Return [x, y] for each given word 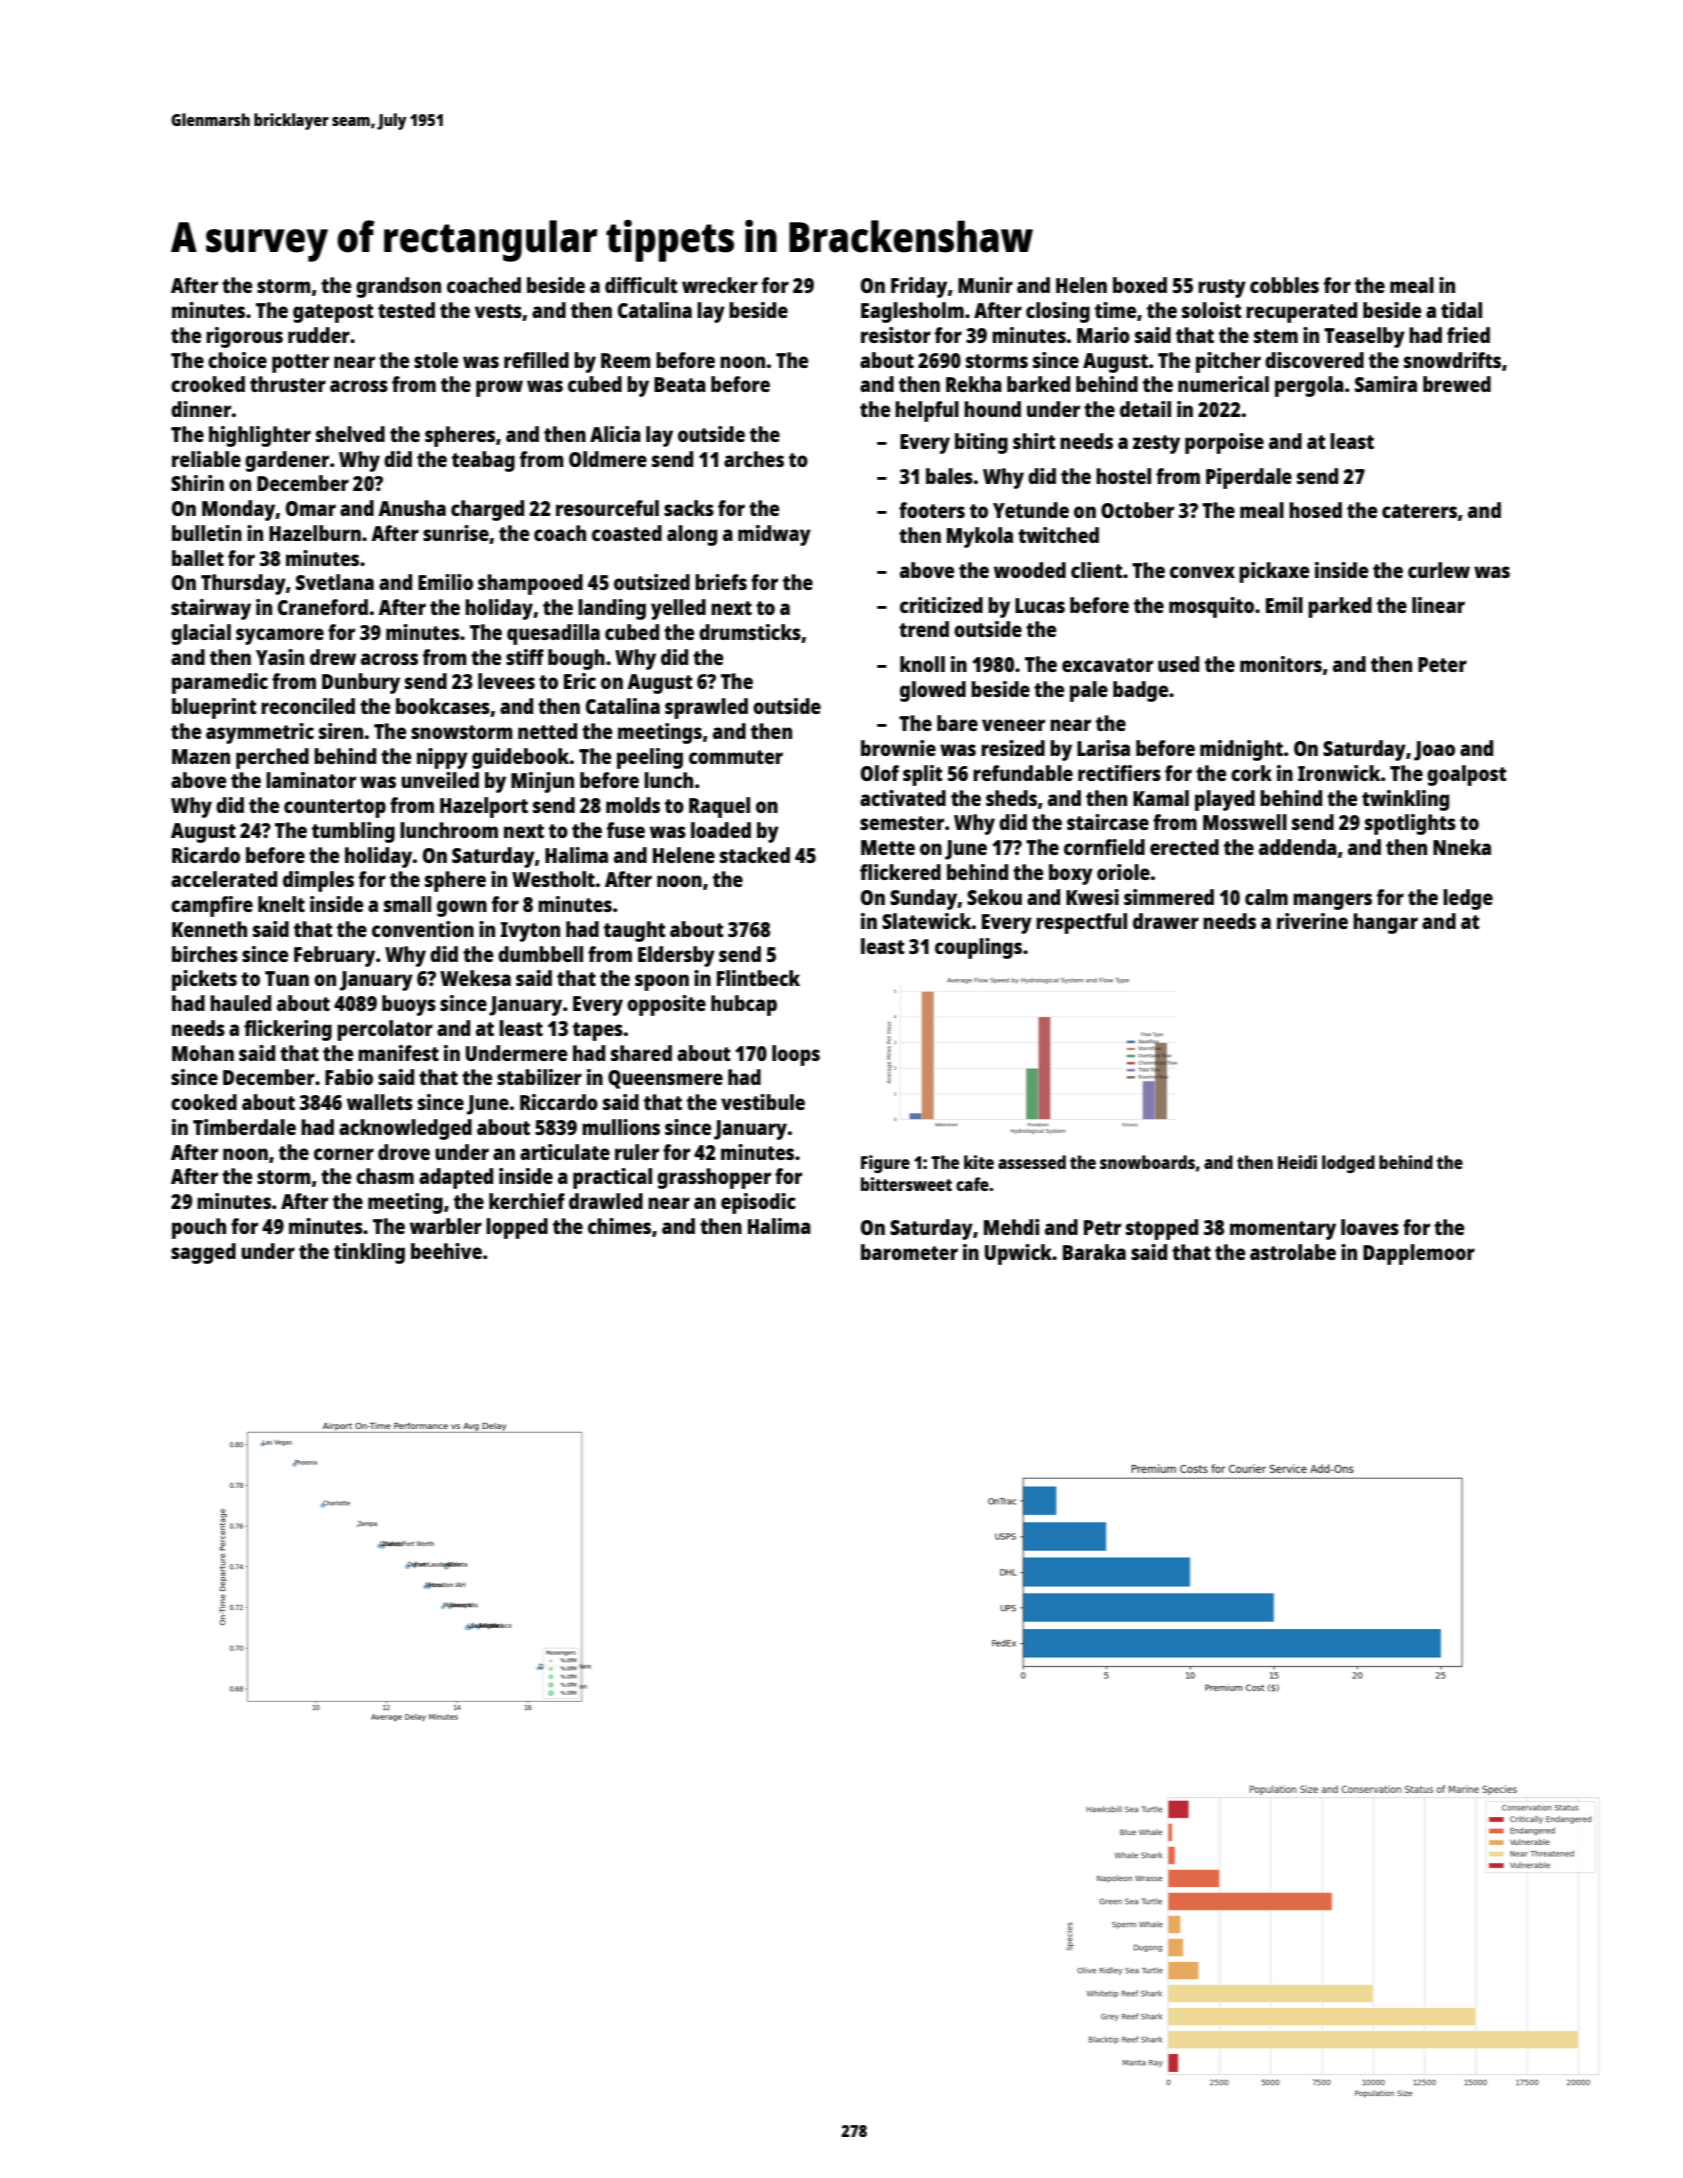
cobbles [1284, 285]
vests [498, 311]
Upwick [1018, 1254]
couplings [978, 948]
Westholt [553, 879]
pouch [199, 1228]
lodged [1348, 1164]
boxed [1140, 285]
